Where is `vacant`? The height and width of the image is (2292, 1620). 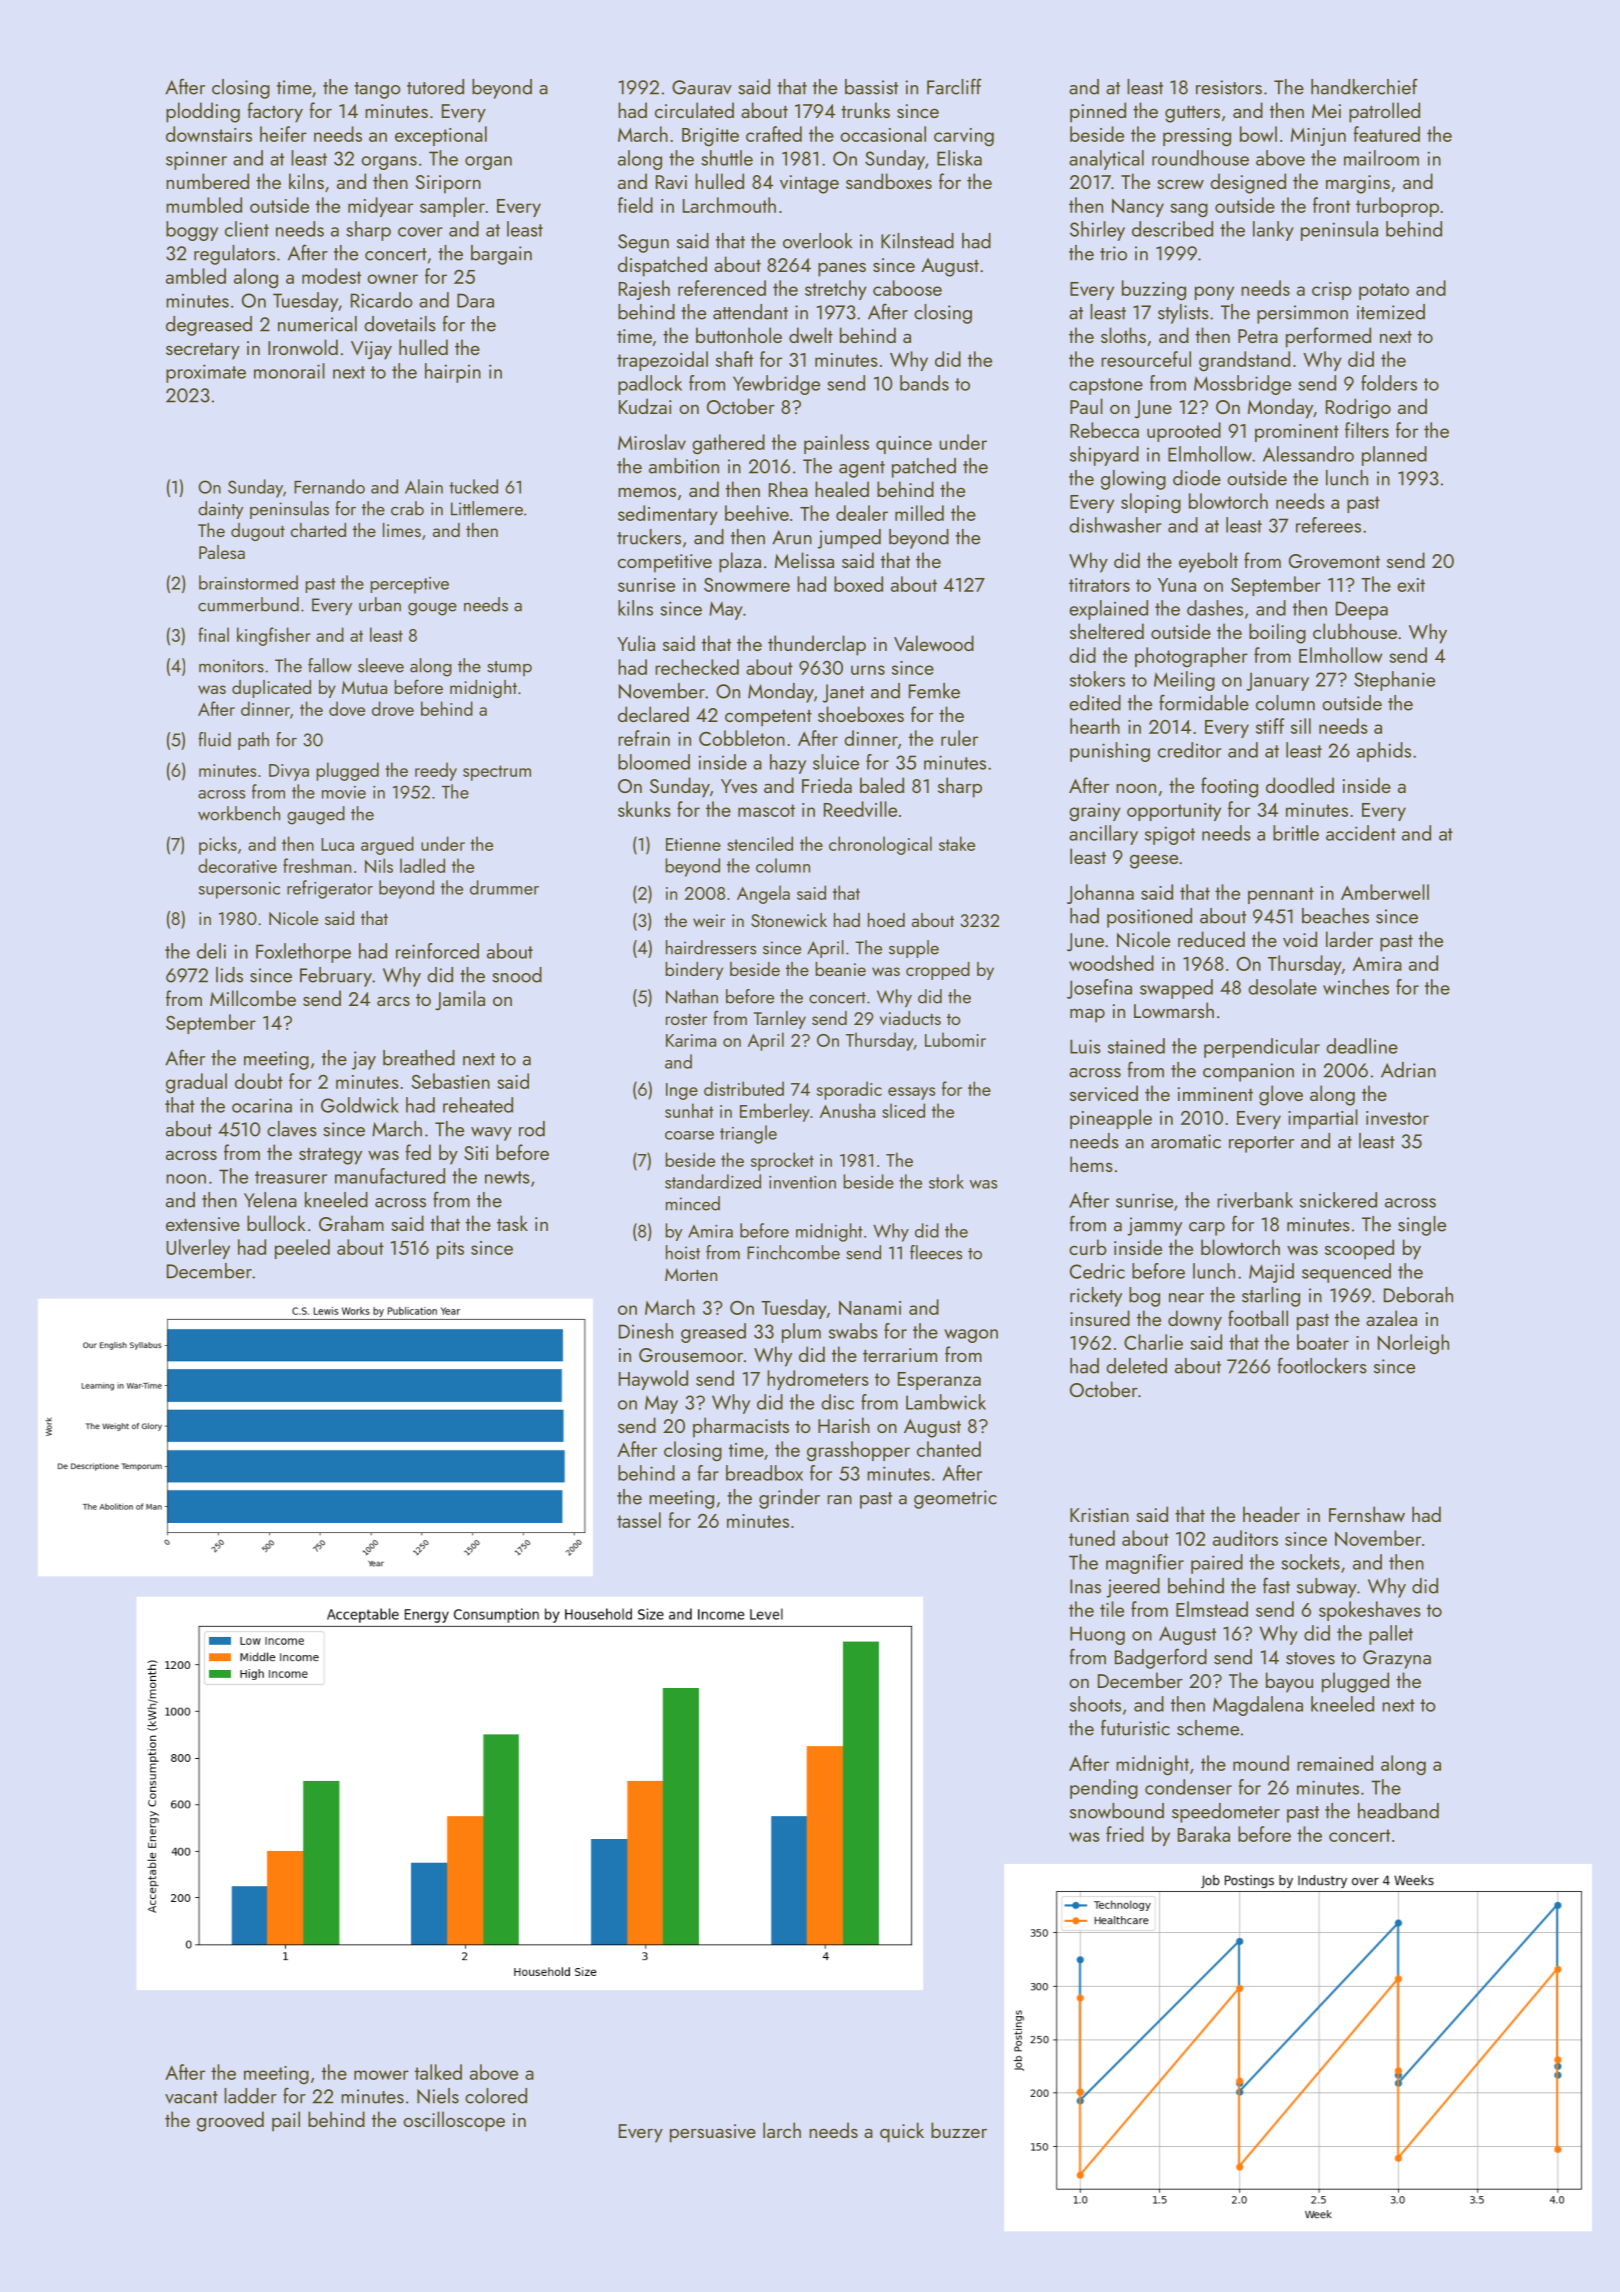 vacant is located at coordinates (191, 2097).
